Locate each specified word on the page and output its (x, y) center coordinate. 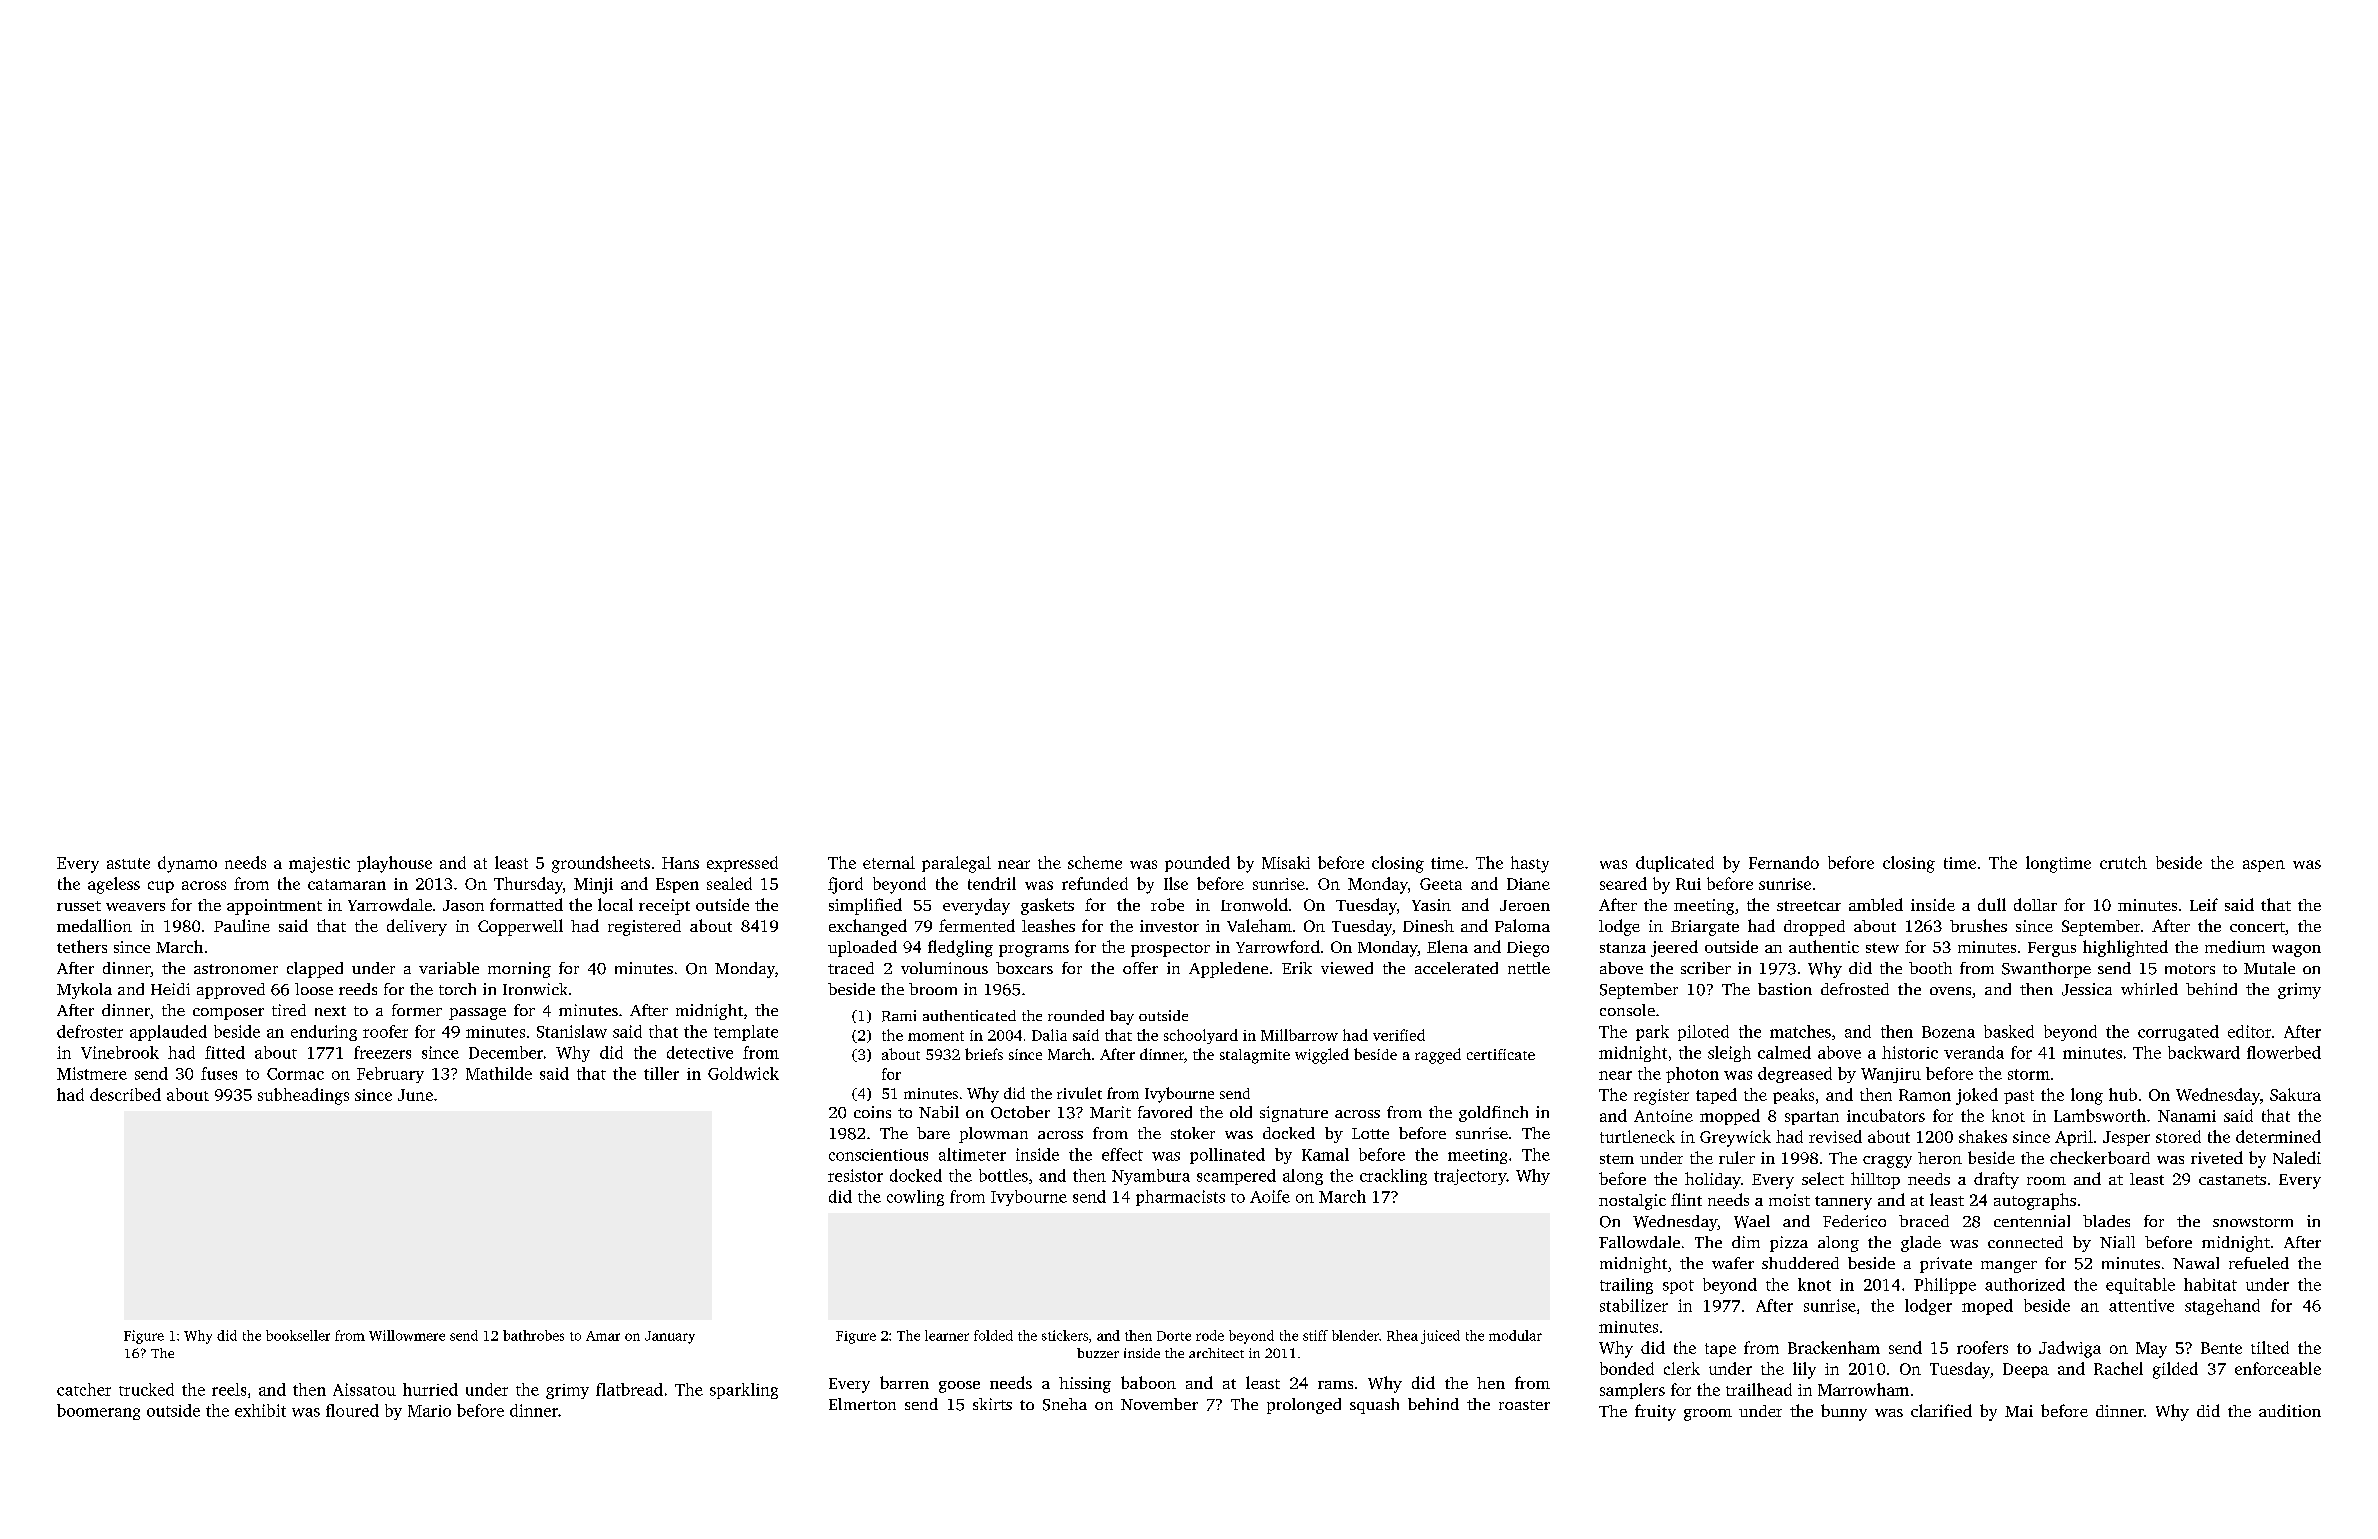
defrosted (1855, 989)
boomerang (98, 1412)
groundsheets (601, 864)
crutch (2123, 862)
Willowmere (407, 1335)
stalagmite (1255, 1056)
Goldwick (743, 1073)
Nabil (939, 1112)
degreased (1795, 1075)
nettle (1529, 968)
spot (1678, 1287)
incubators (1886, 1115)
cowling (915, 1198)
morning (519, 970)
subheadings (303, 1096)
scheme (1095, 862)
